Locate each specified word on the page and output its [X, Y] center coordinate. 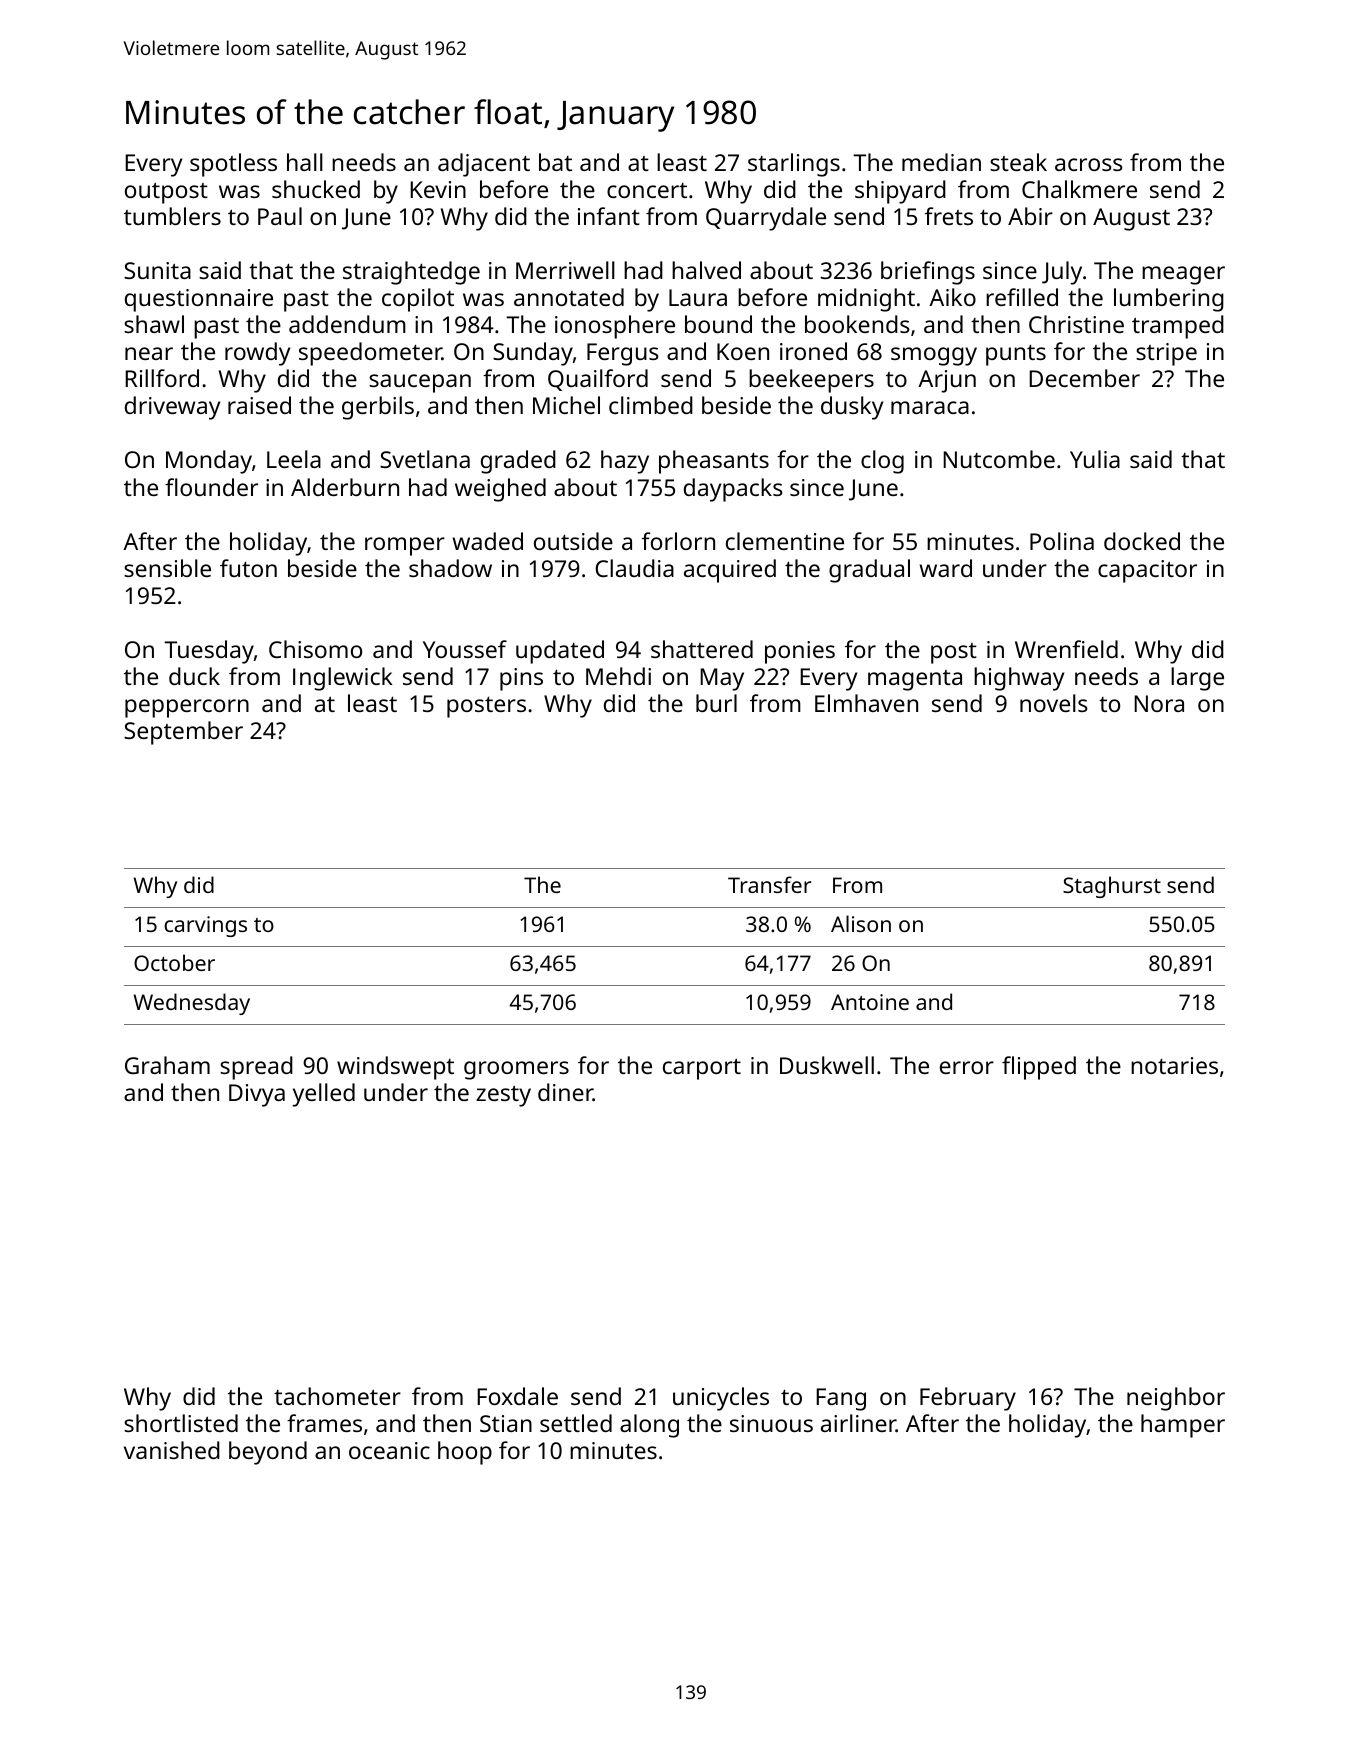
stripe [1166, 354]
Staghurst [1112, 887]
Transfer [769, 884]
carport [702, 1069]
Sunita [157, 270]
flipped [1039, 1068]
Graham [167, 1065]
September [183, 733]
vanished [172, 1450]
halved [706, 270]
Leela [294, 459]
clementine [785, 541]
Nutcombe [999, 459]
